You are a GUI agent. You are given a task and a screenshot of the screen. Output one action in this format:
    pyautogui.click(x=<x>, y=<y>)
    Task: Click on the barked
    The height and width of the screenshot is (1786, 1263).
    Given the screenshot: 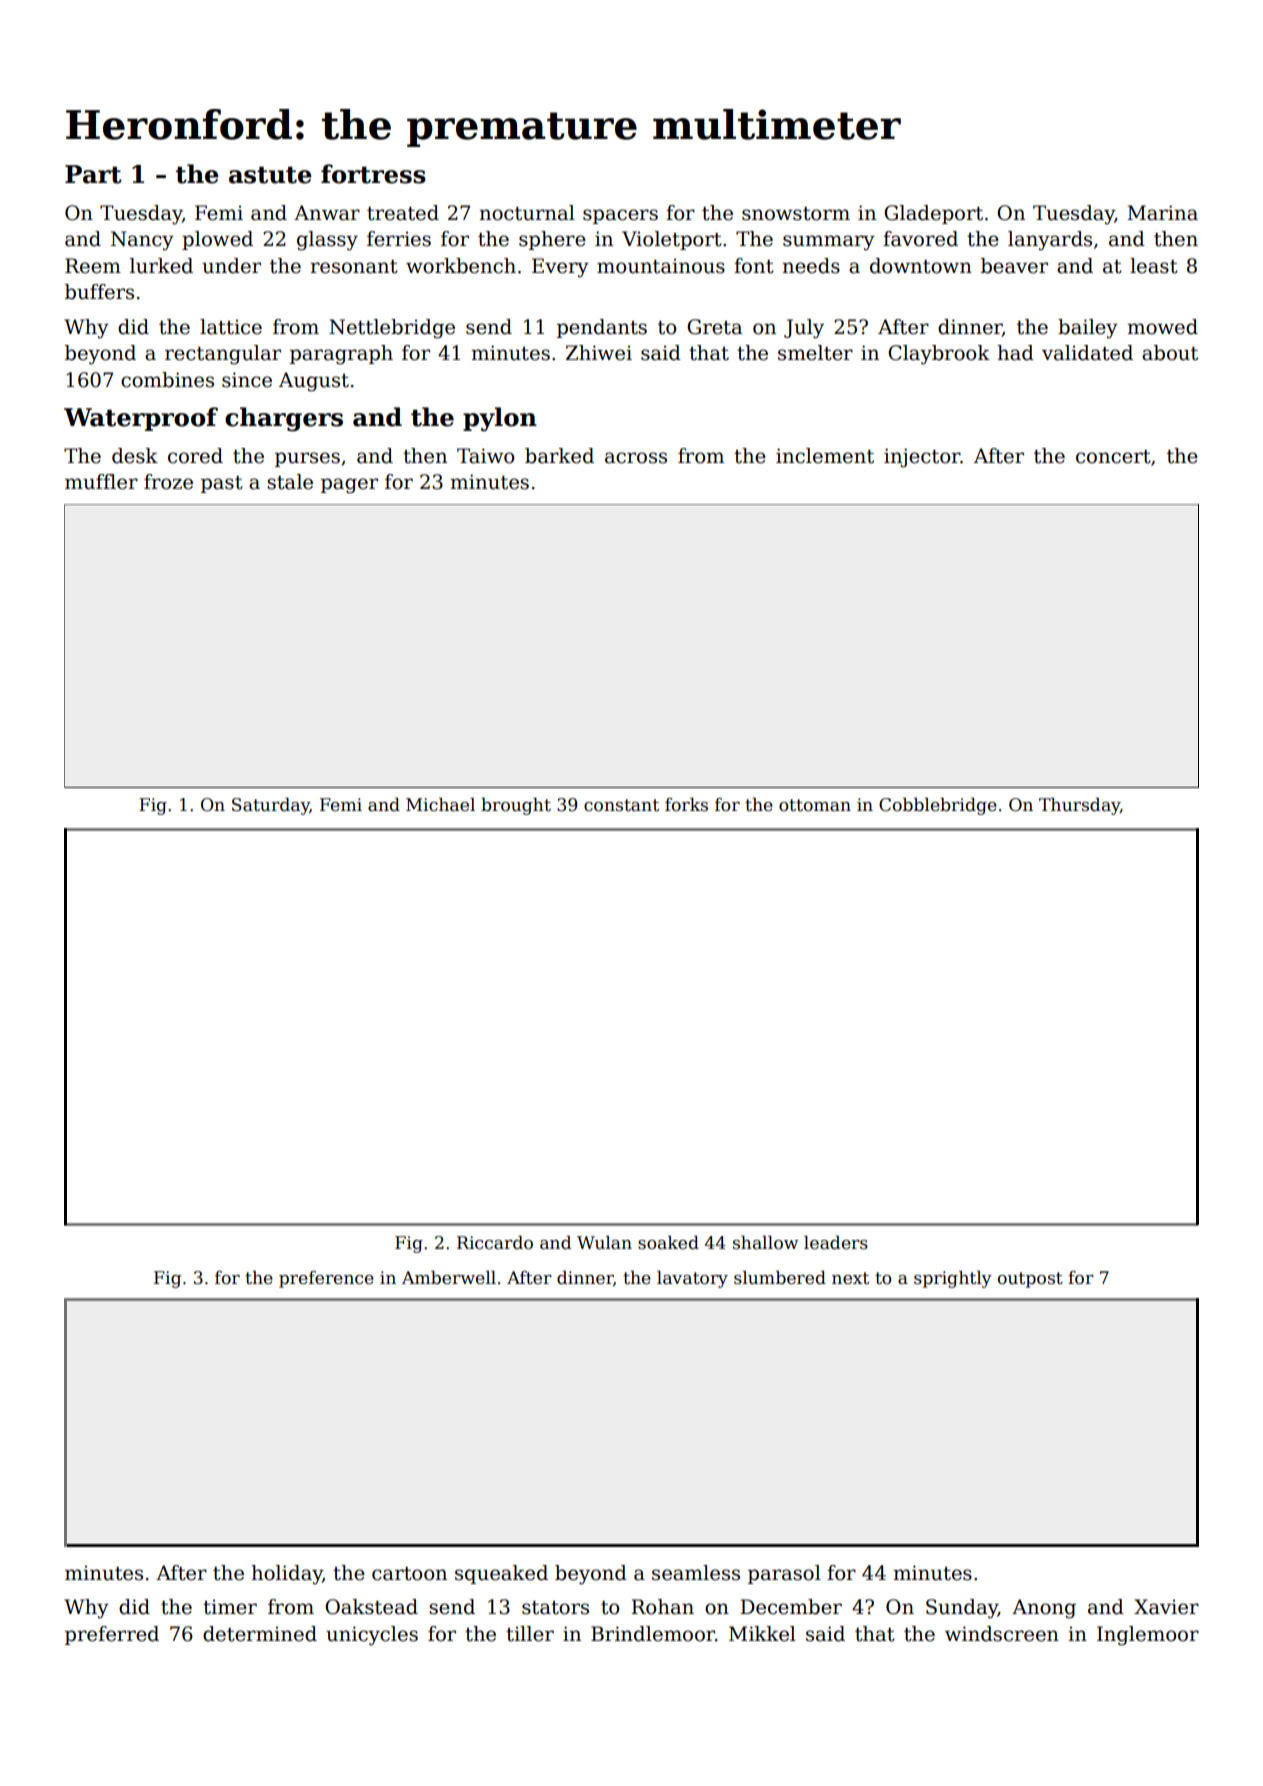 What is the action you would take?
    pyautogui.click(x=559, y=456)
